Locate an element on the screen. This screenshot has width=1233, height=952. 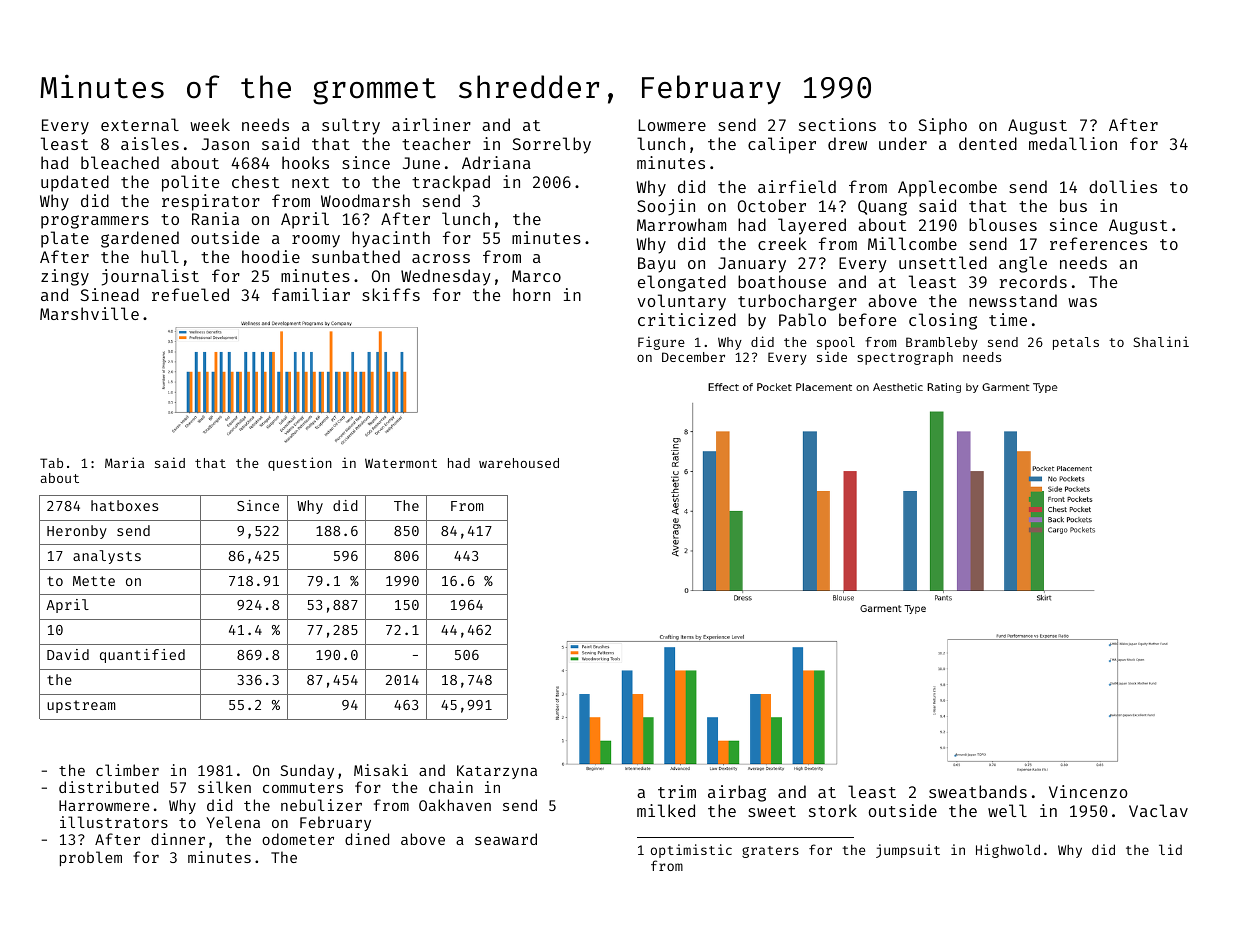
records is located at coordinates (1033, 281).
